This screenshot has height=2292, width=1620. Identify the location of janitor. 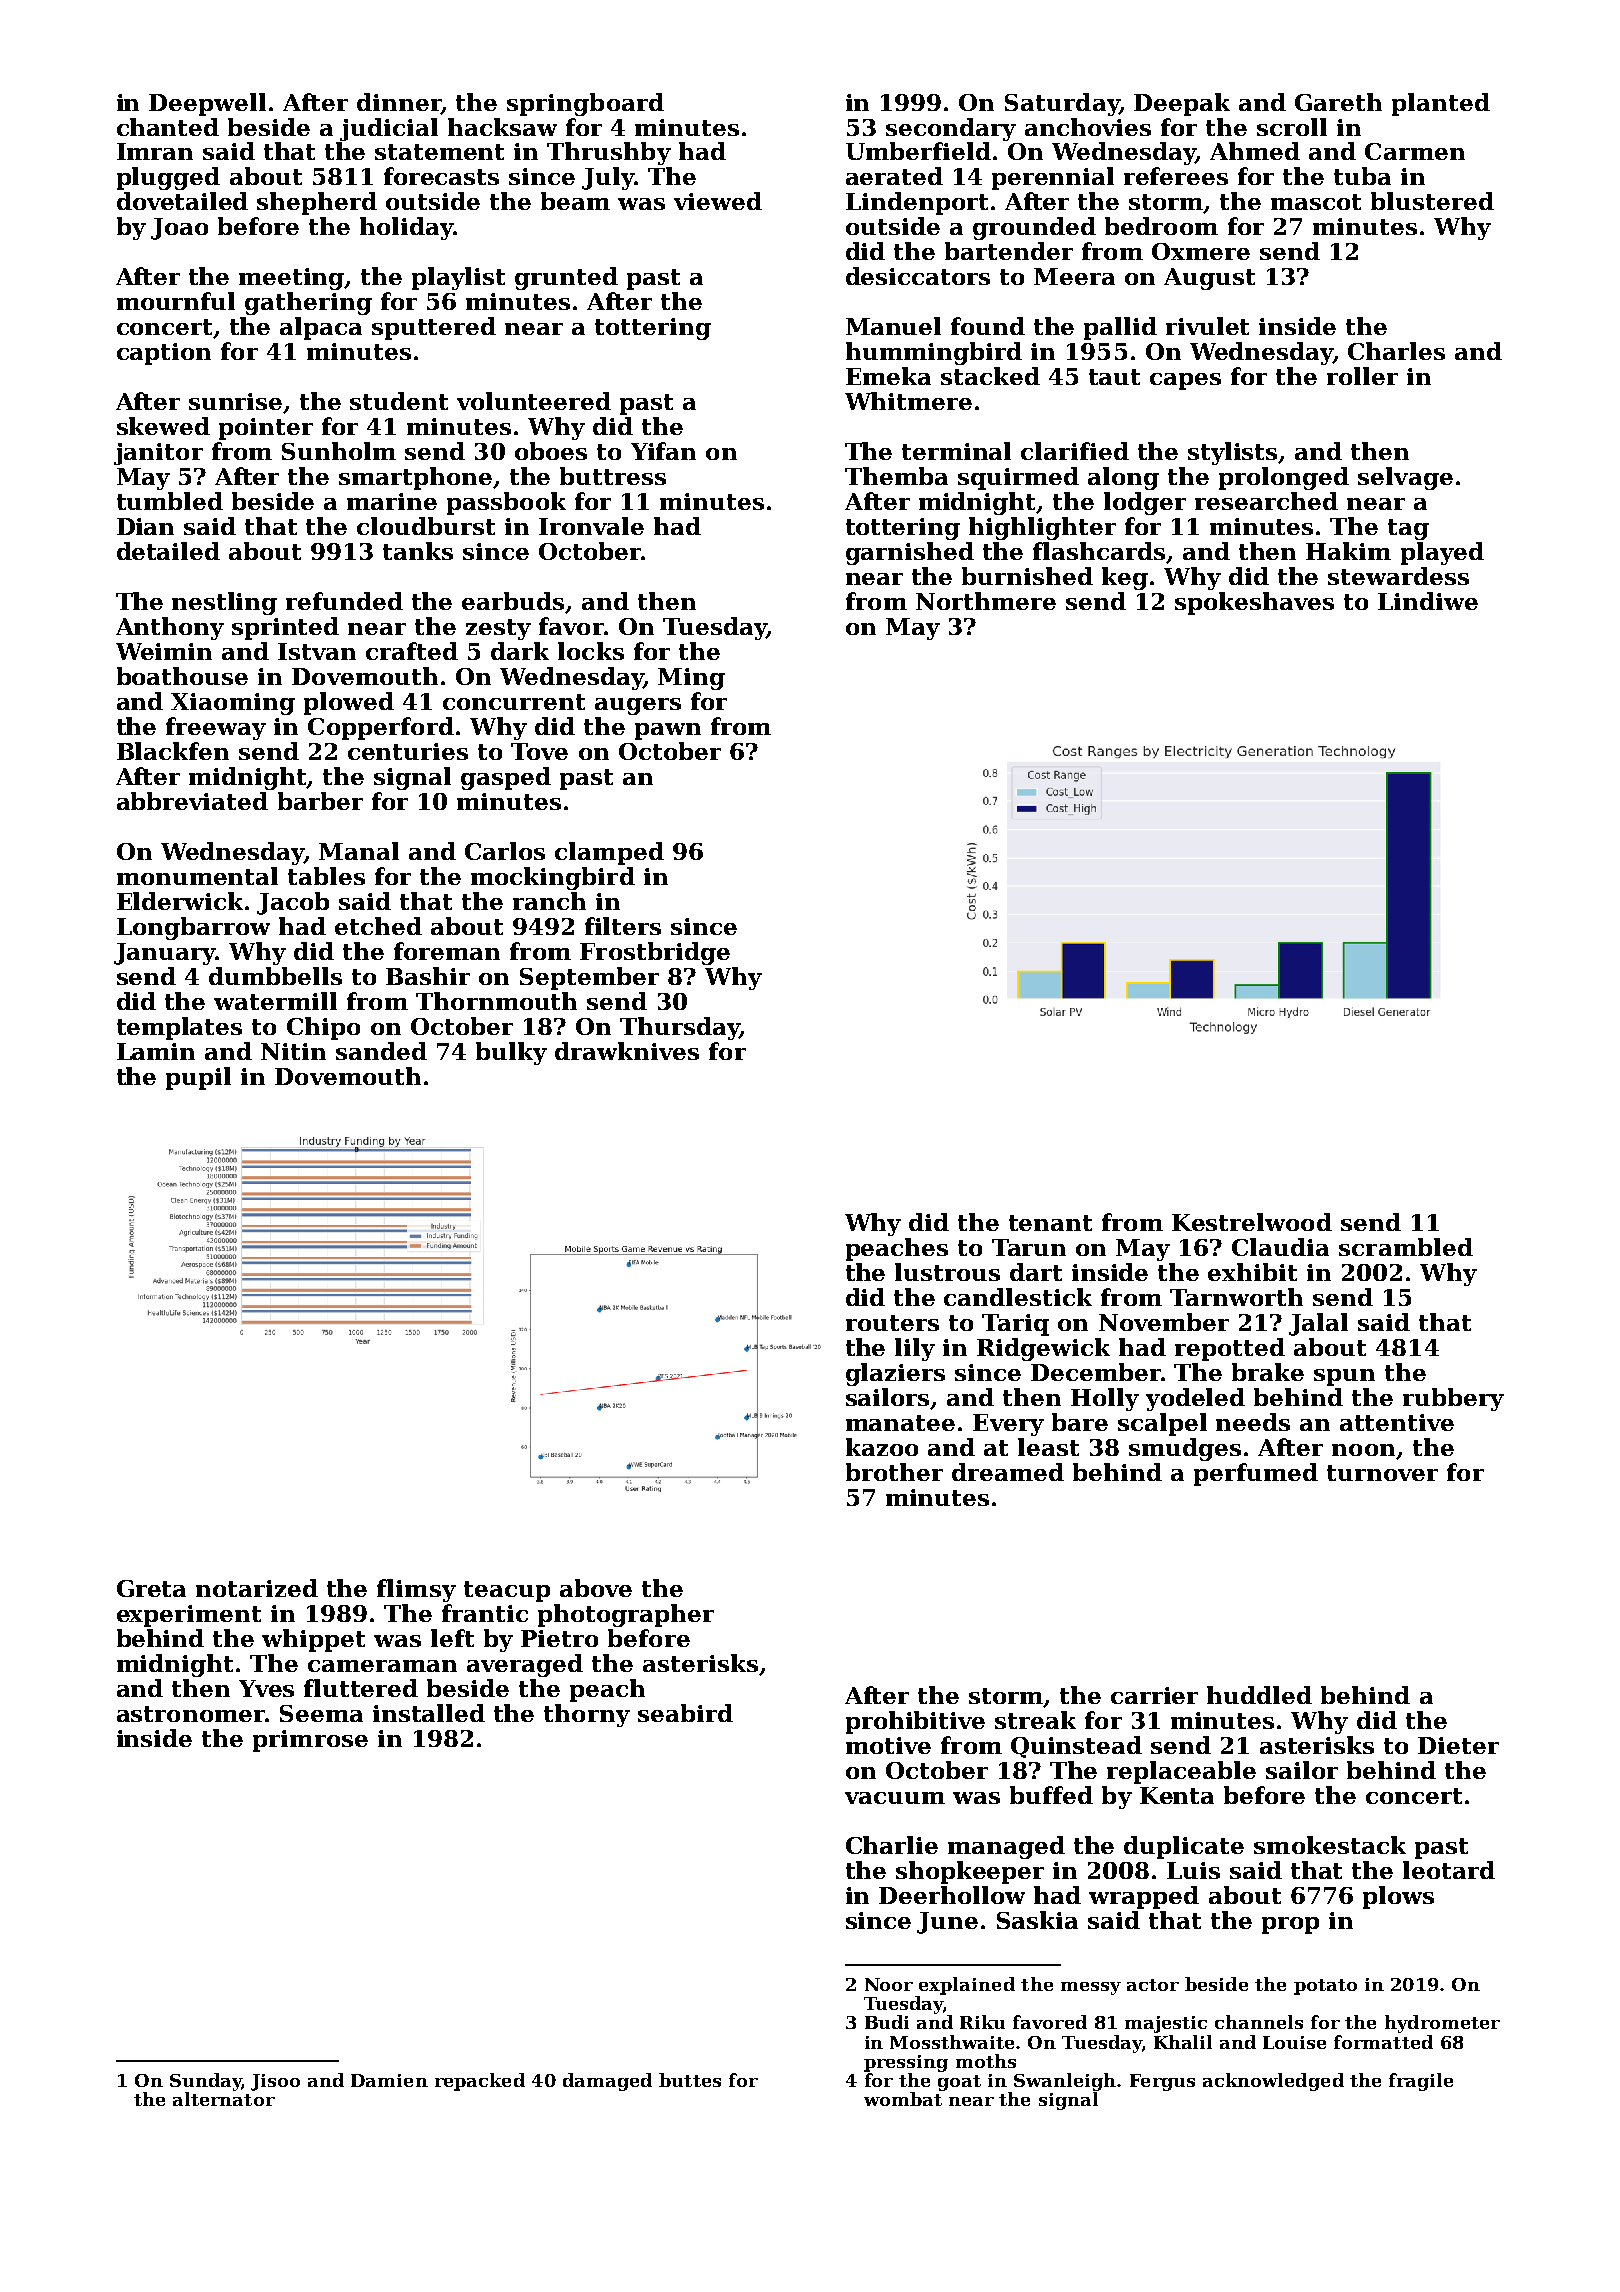
(158, 454).
